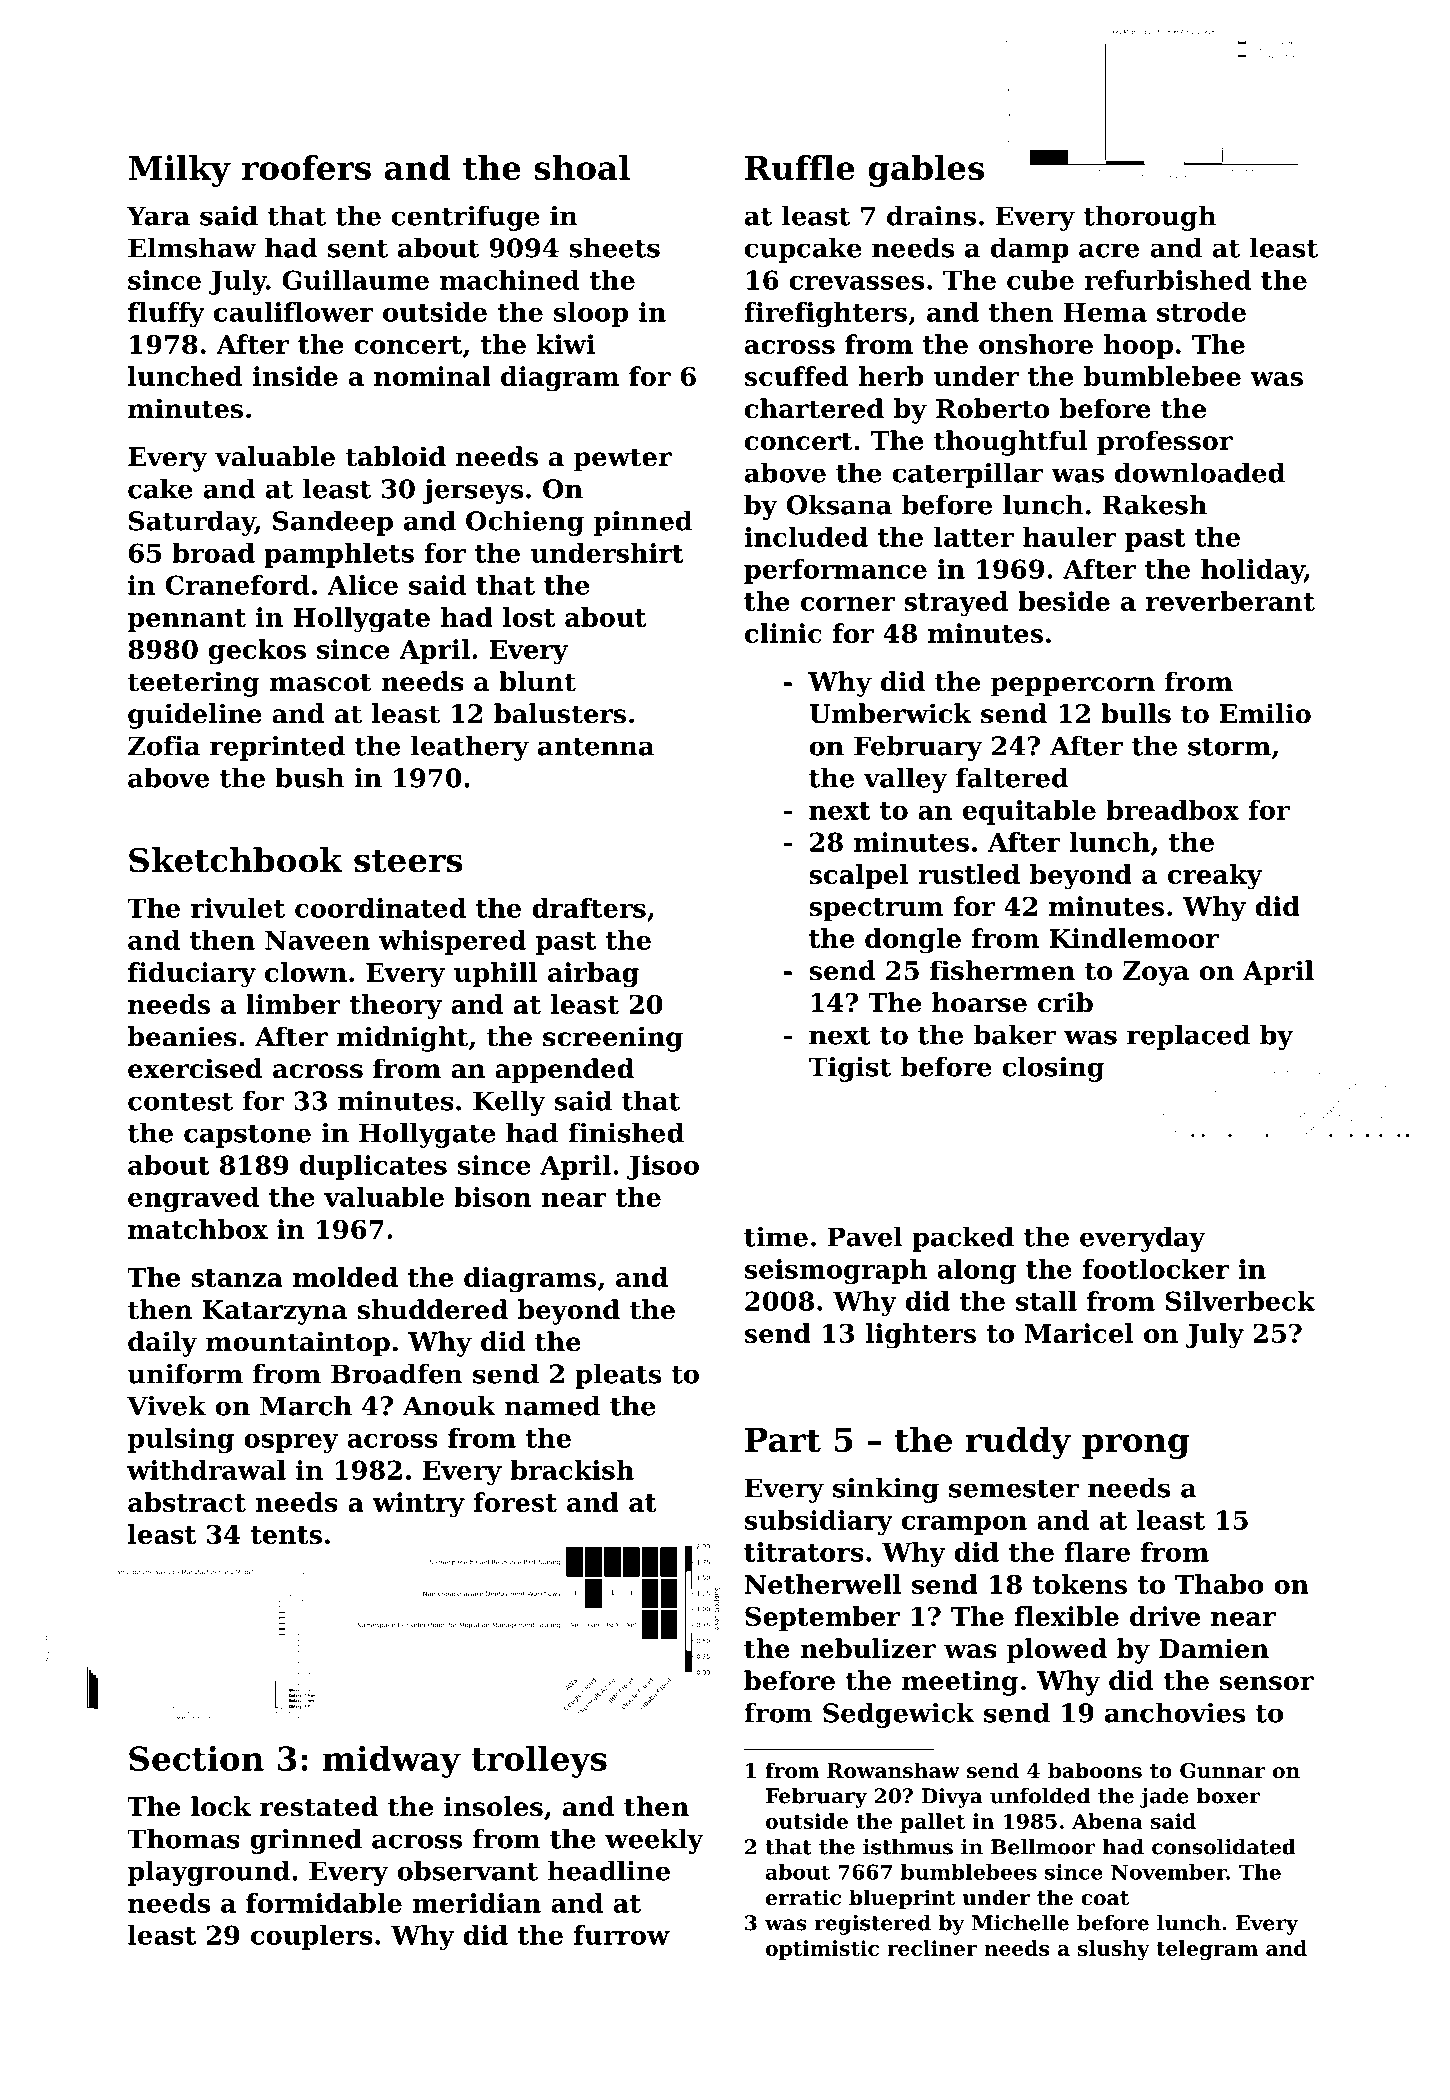  What do you see at coordinates (1046, 1301) in the screenshot?
I see `stall` at bounding box center [1046, 1301].
